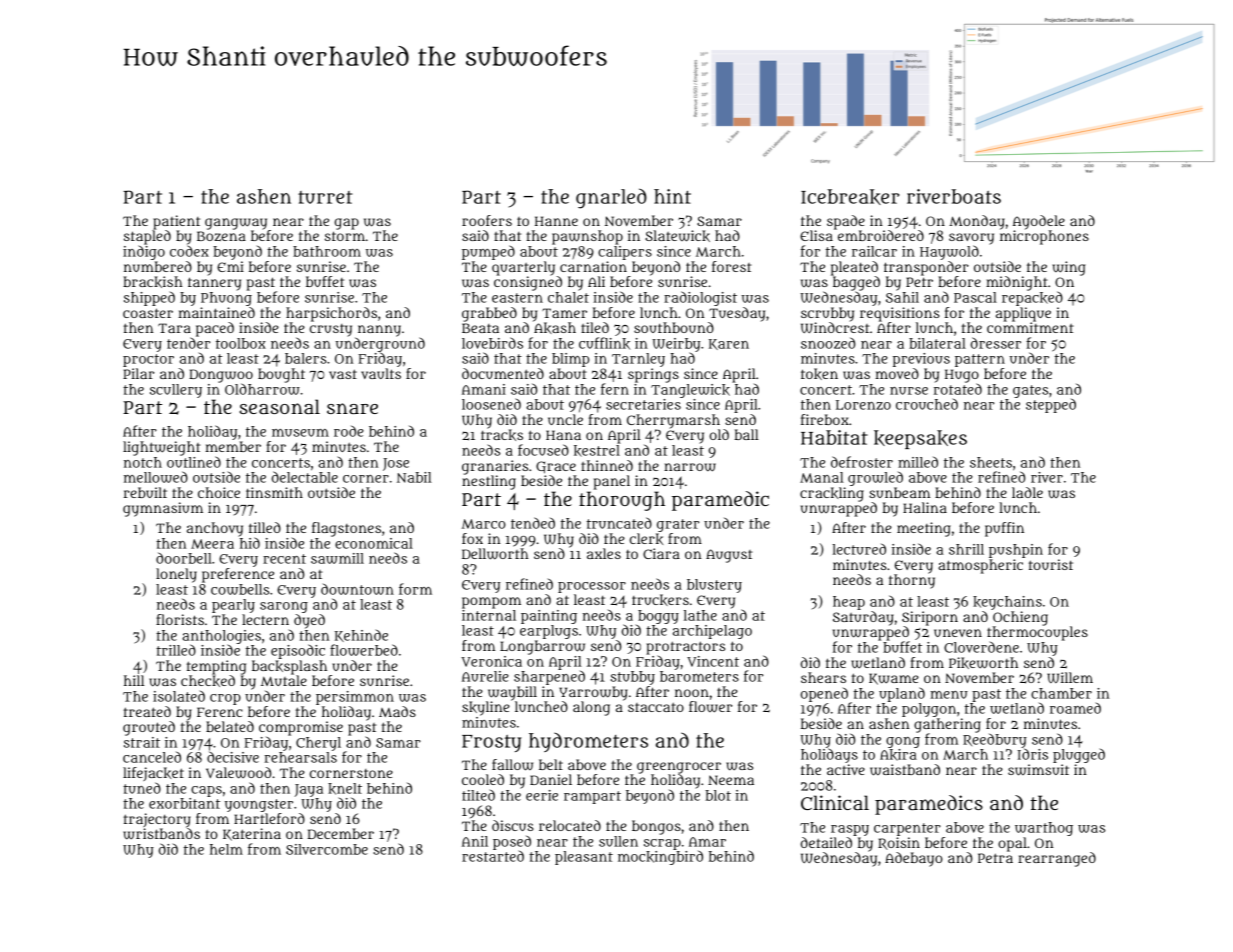  I want to click on scrubby, so click(827, 314).
